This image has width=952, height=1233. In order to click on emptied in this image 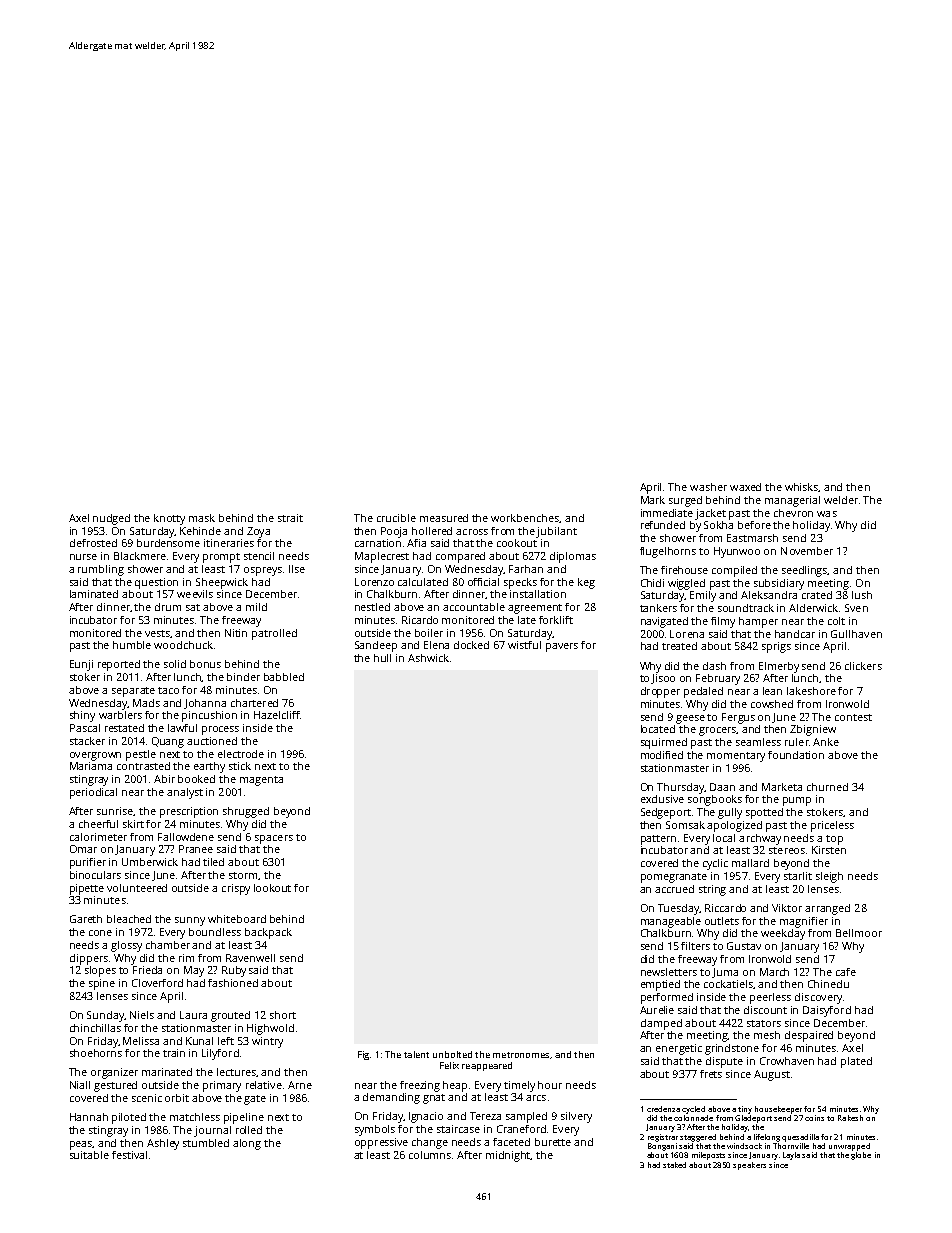, I will do `click(660, 985)`.
